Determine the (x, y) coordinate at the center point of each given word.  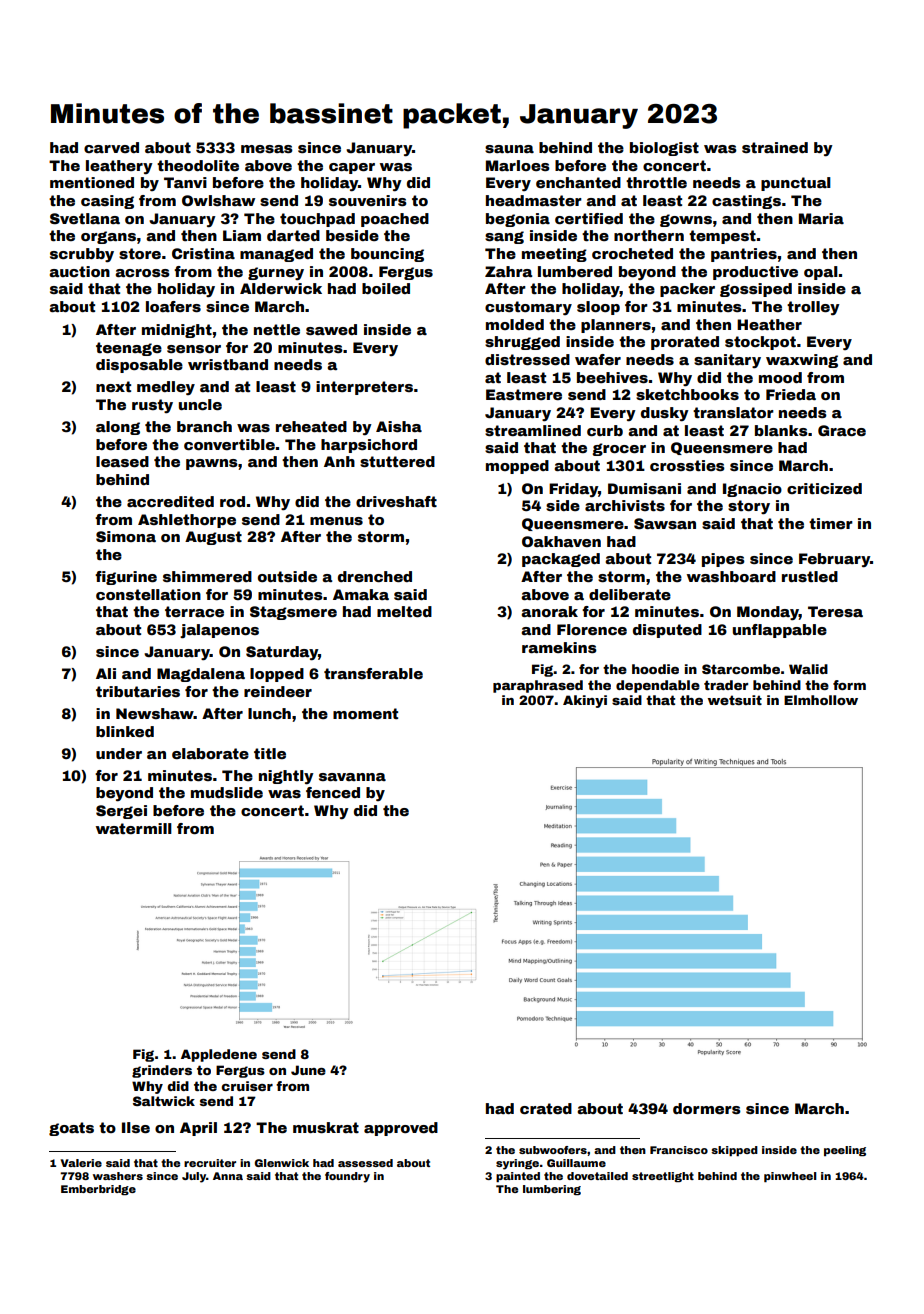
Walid (808, 669)
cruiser (247, 1086)
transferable (373, 673)
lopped (277, 675)
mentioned (92, 182)
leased (122, 461)
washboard (731, 576)
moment (365, 713)
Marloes (518, 165)
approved (401, 1129)
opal (821, 273)
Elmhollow (821, 700)
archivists (625, 505)
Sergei (121, 812)
